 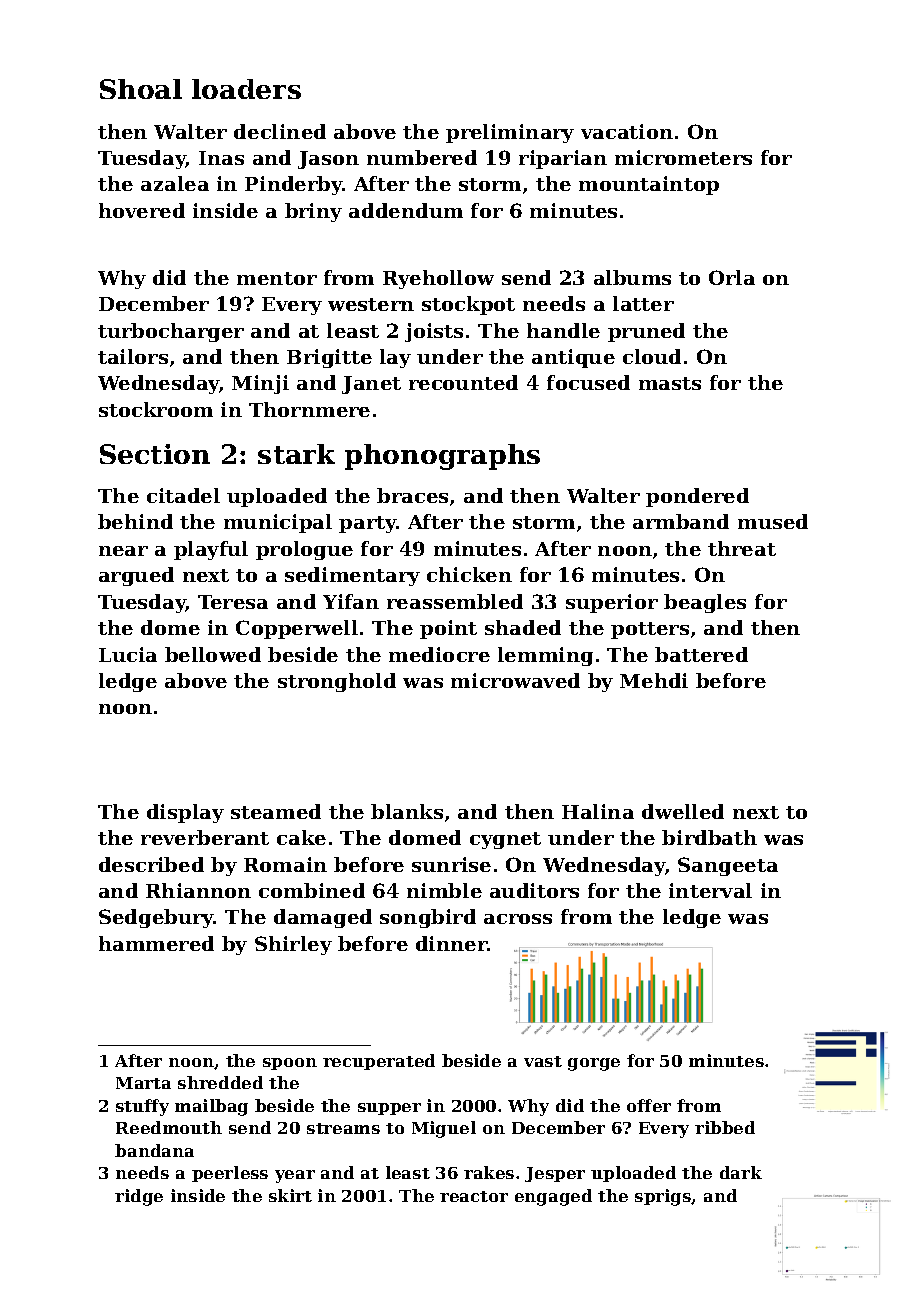 I want to click on damaged, so click(x=323, y=918).
